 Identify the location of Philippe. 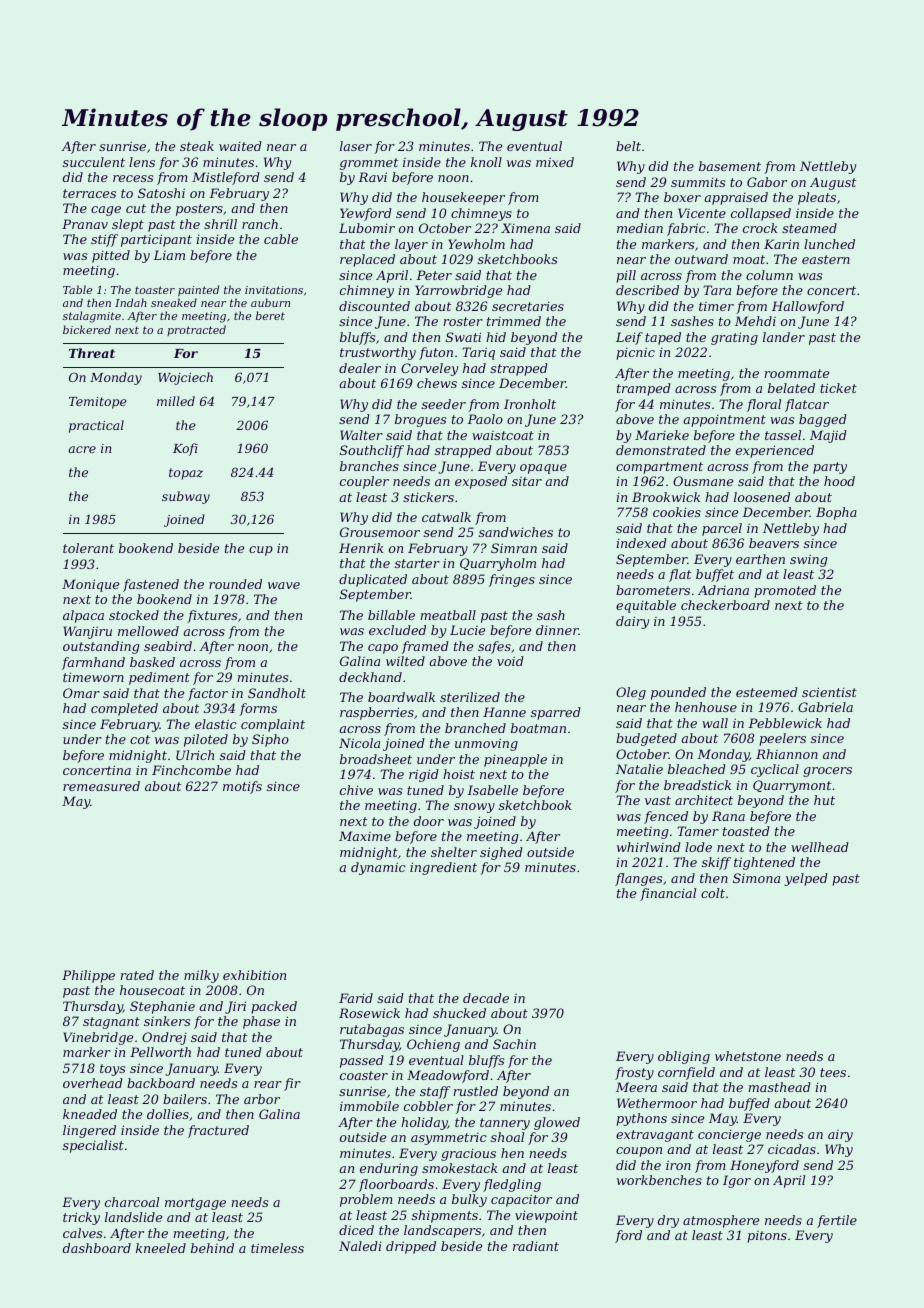
(88, 976).
